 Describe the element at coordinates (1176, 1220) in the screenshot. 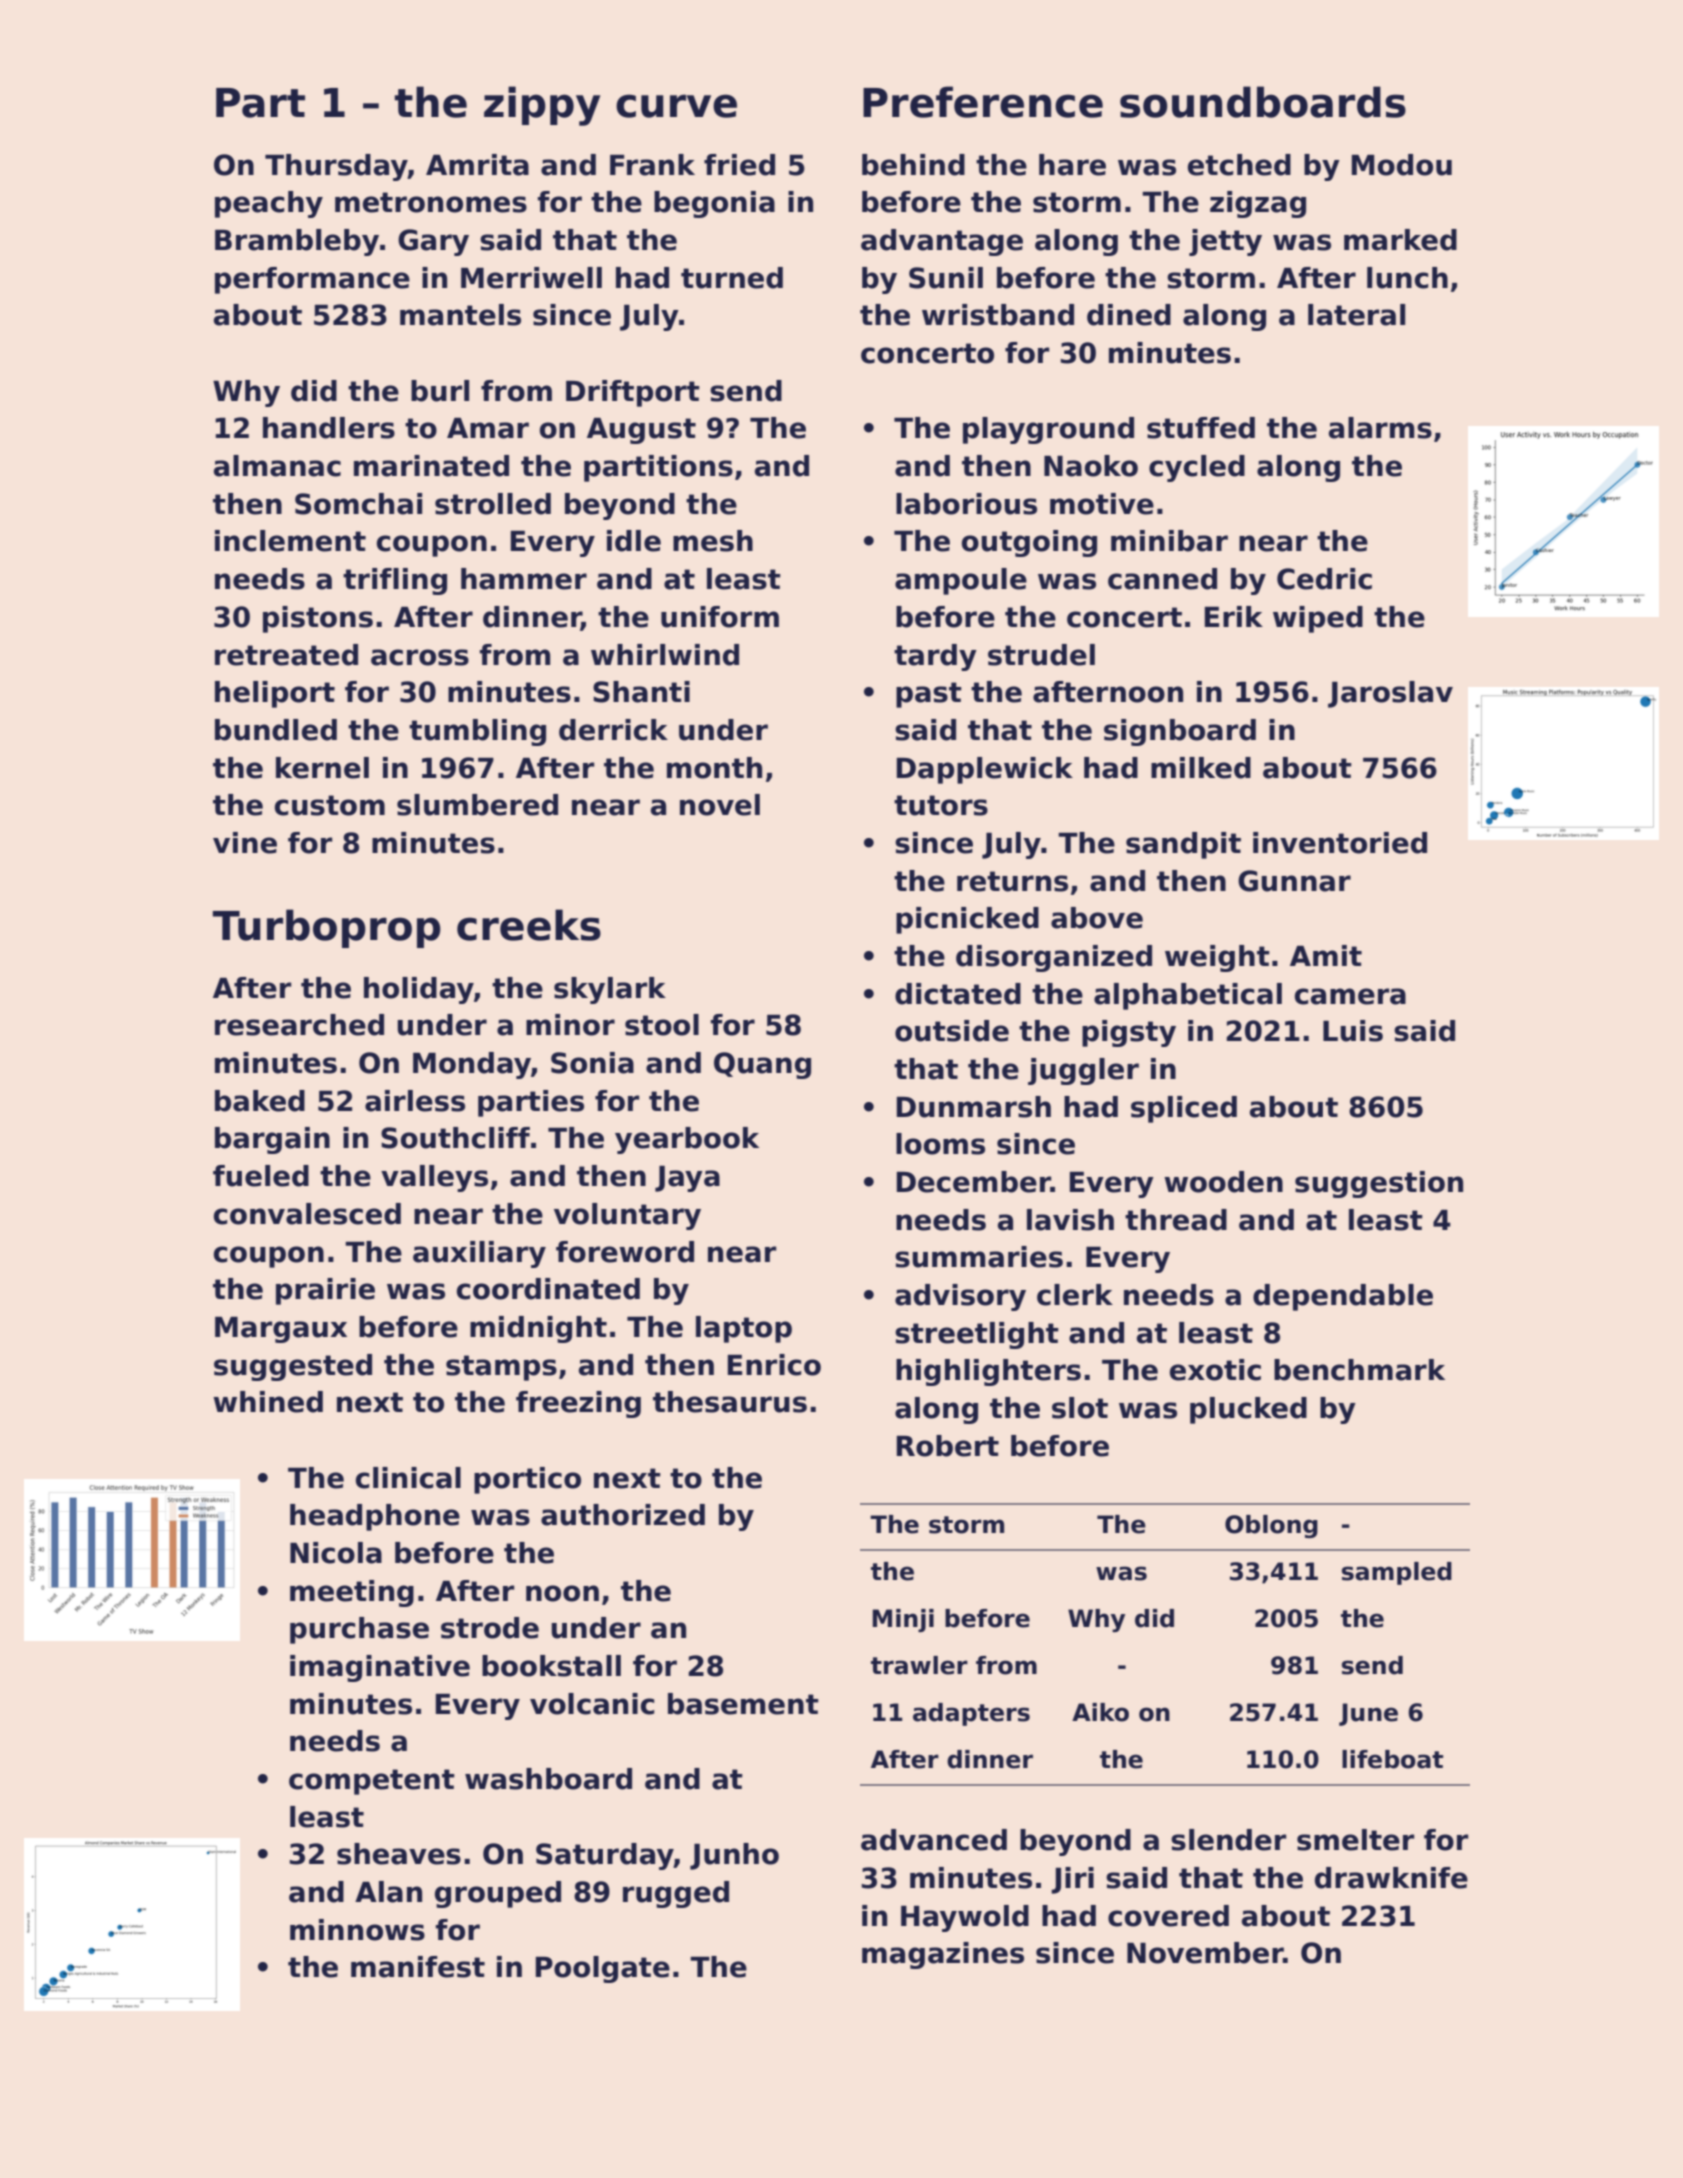

I see `thread` at that location.
